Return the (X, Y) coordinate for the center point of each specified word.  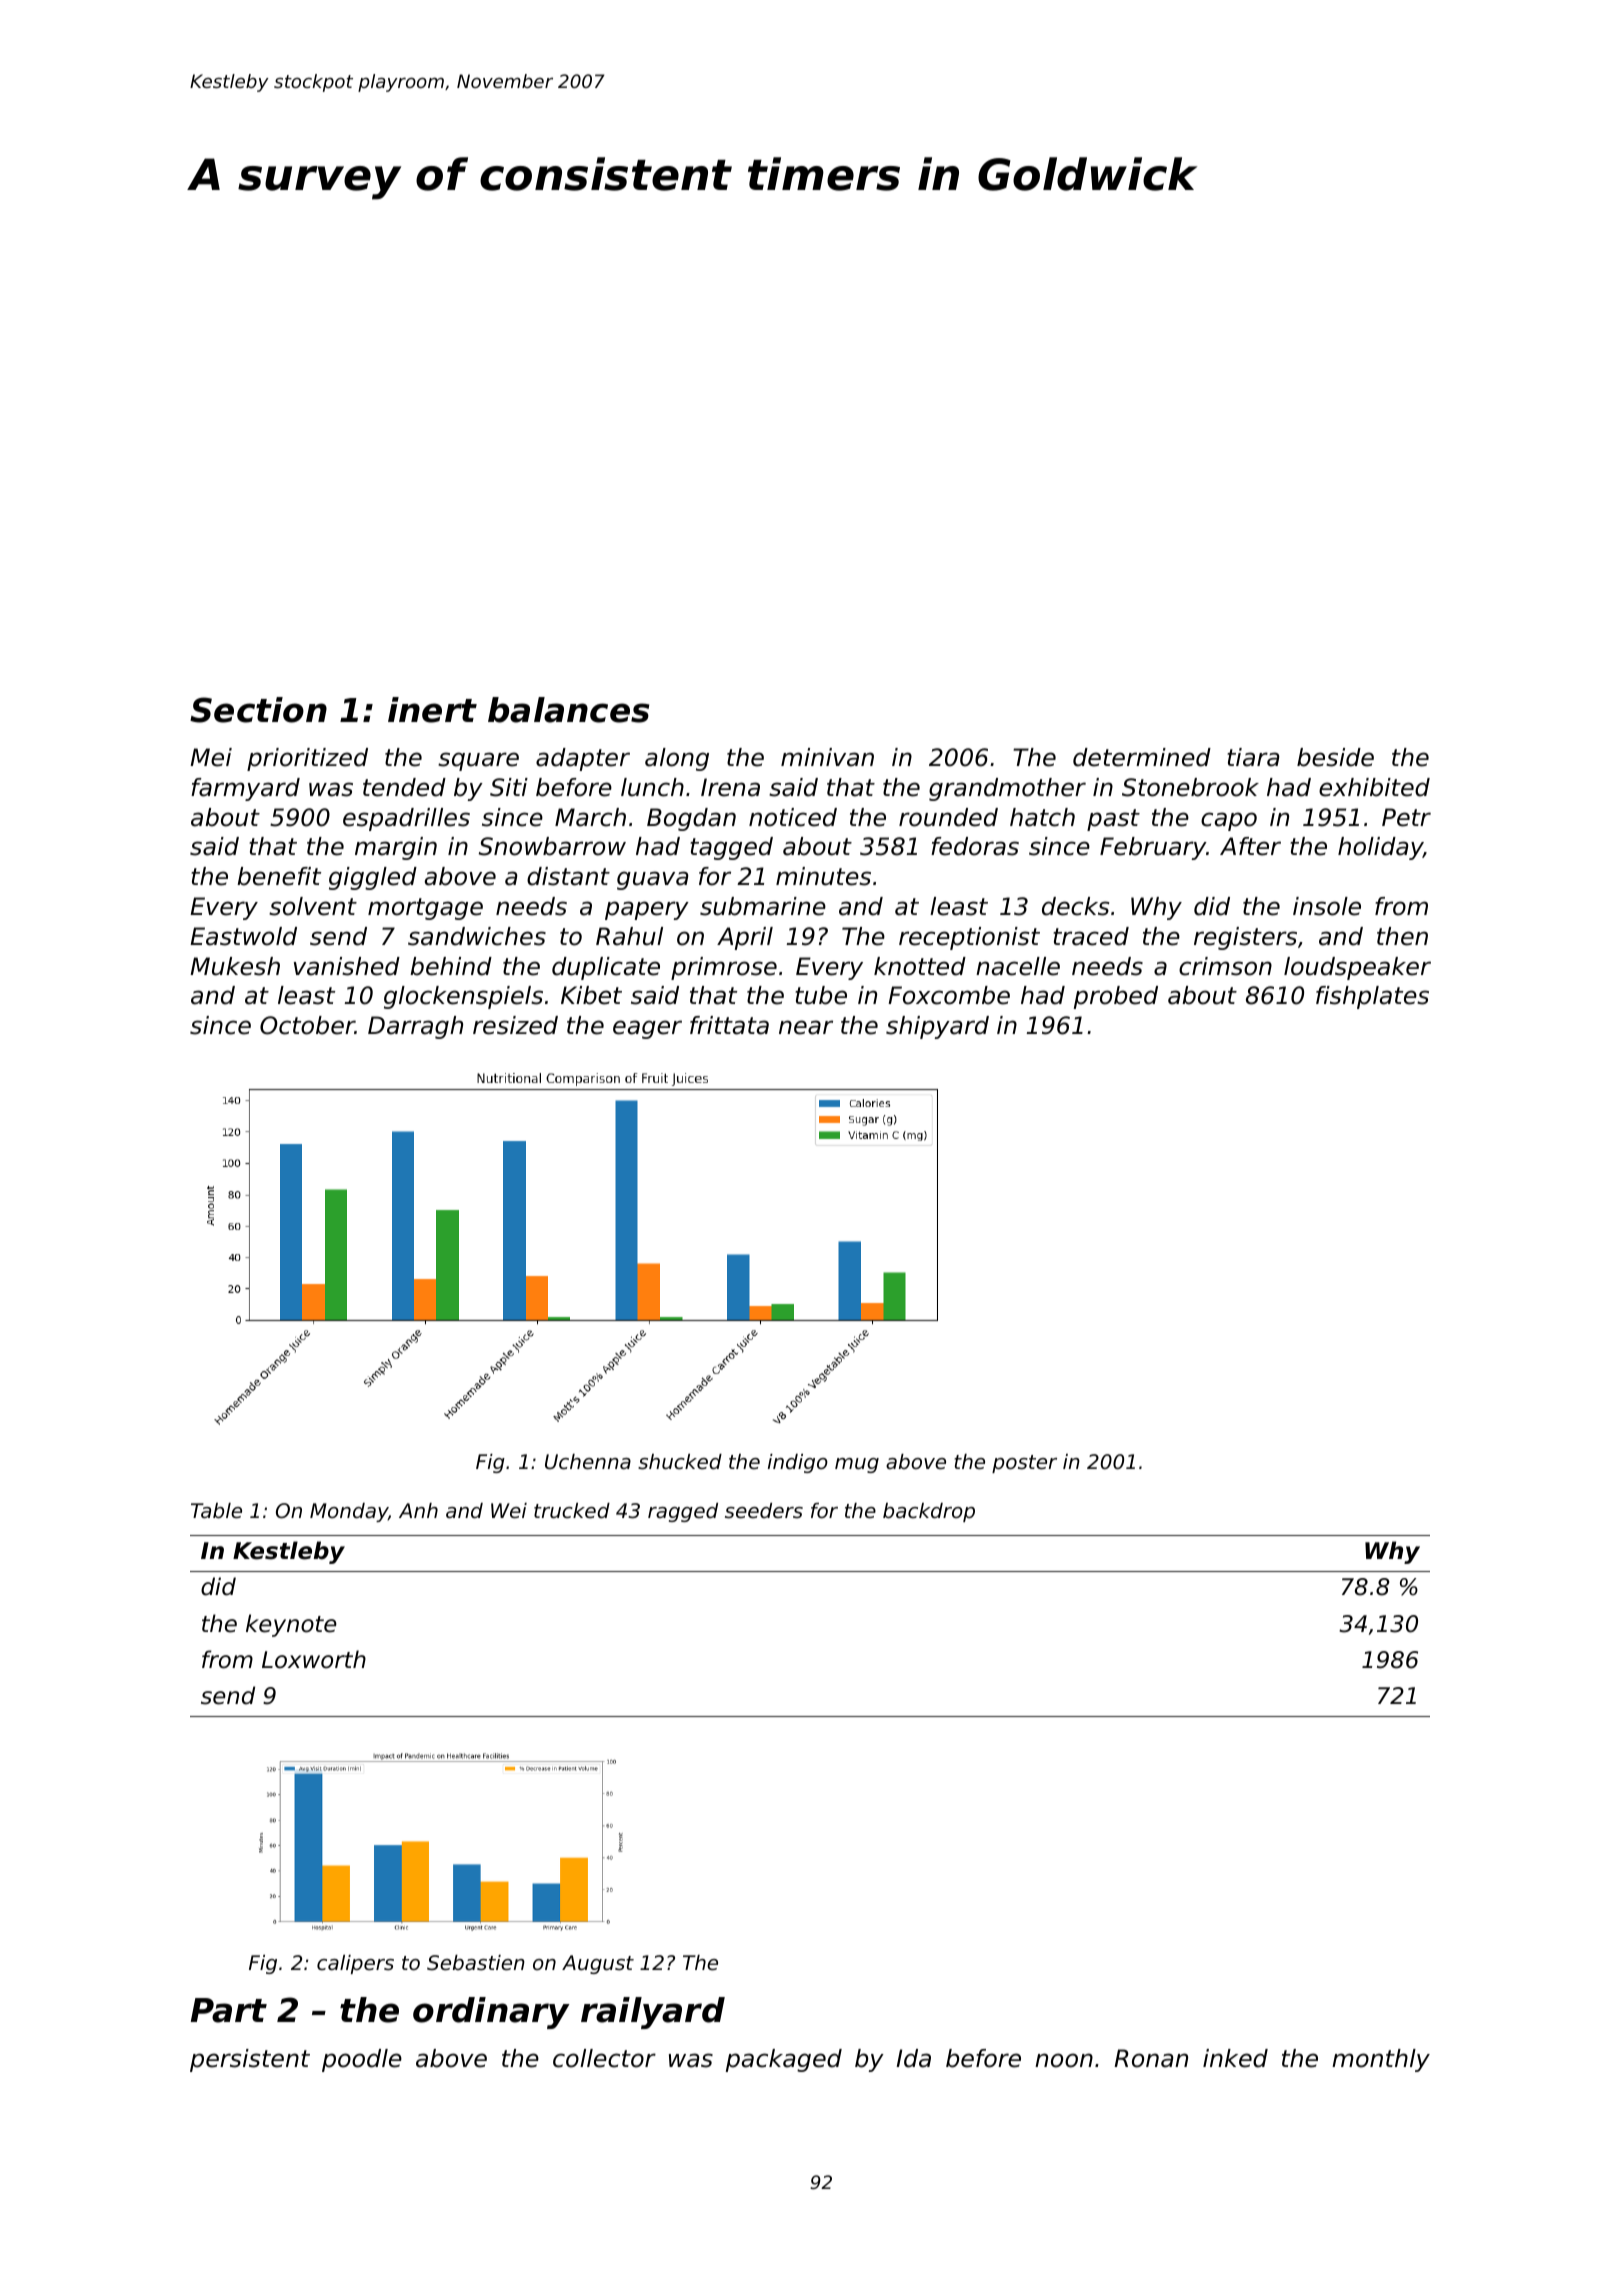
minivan (827, 757)
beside (1335, 757)
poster (1024, 1464)
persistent (250, 2060)
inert (432, 710)
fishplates (1372, 997)
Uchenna (588, 1462)
